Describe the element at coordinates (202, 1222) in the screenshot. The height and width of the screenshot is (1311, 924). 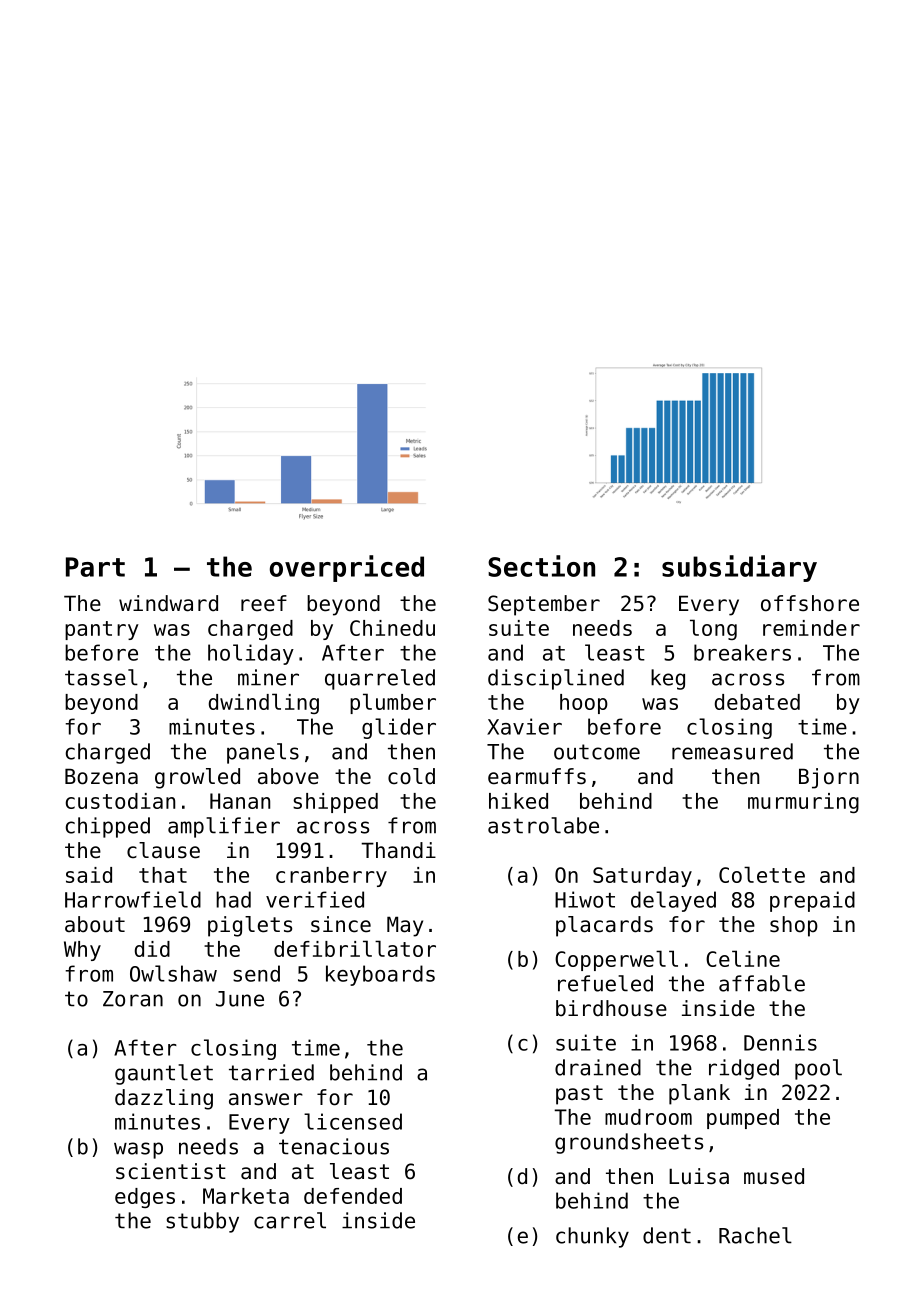
I see `stubby` at that location.
